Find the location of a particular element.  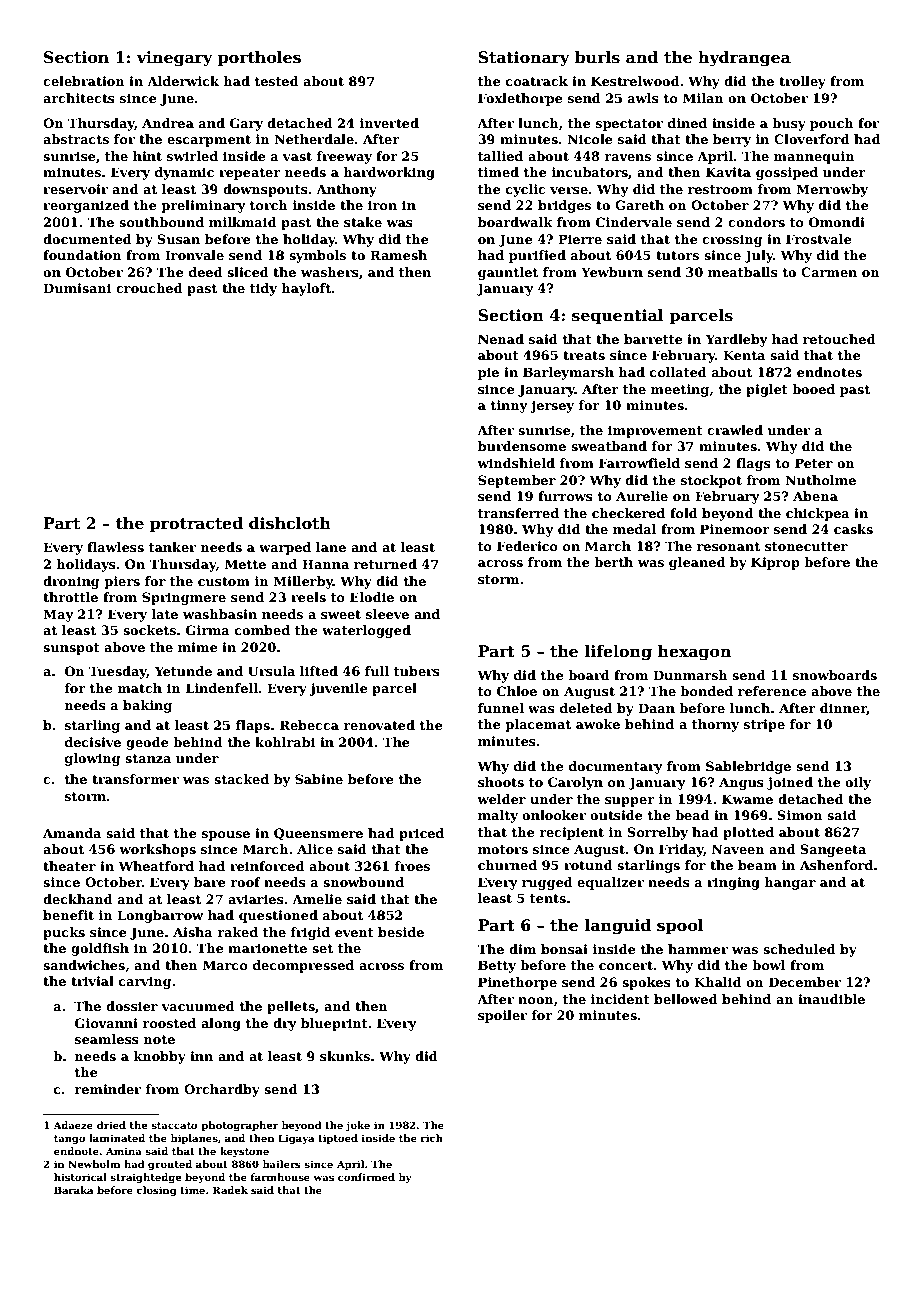

Pinemoor is located at coordinates (735, 529).
